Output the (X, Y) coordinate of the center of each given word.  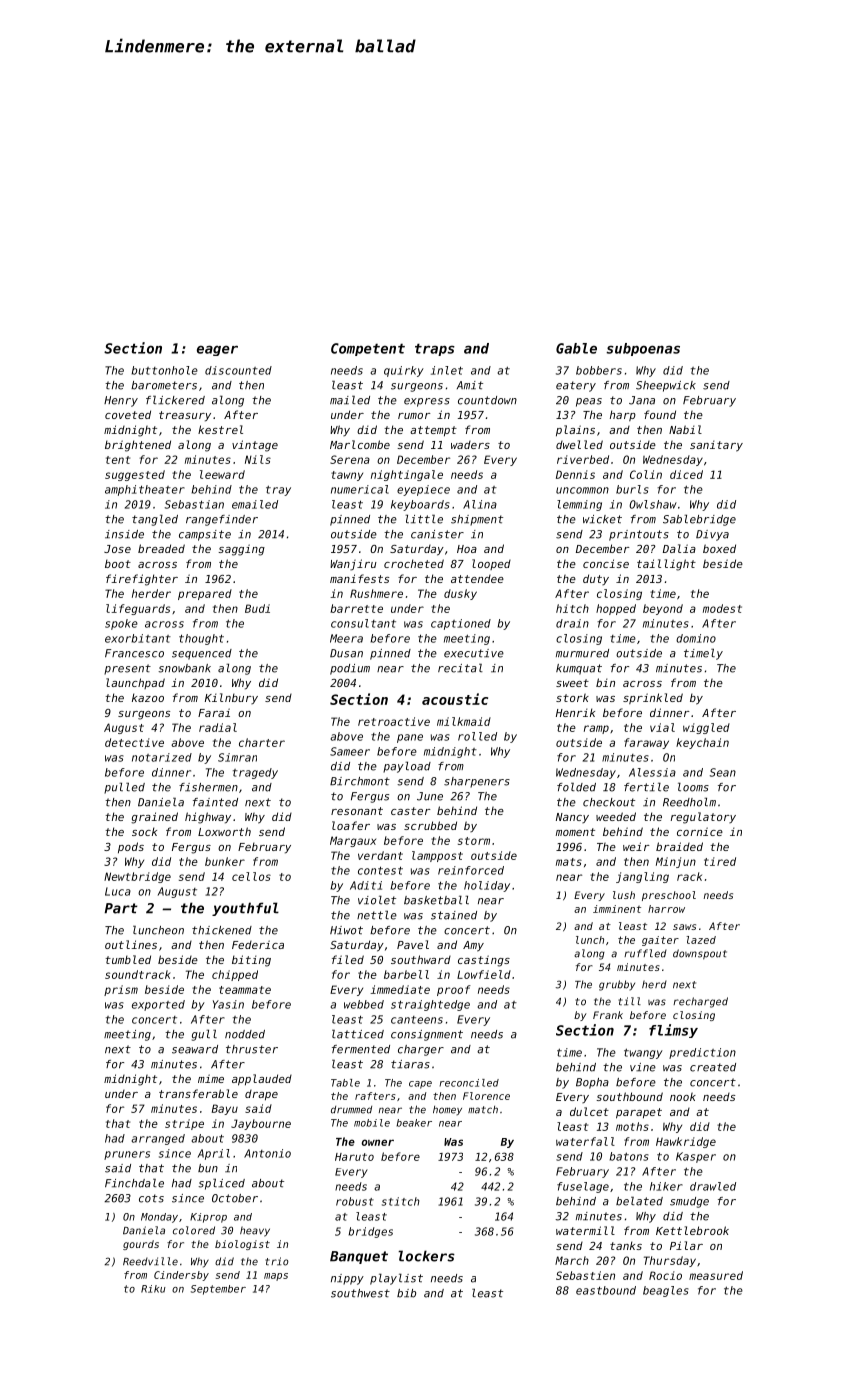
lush (624, 895)
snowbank (184, 668)
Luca (118, 891)
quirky (404, 371)
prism (121, 990)
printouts (639, 535)
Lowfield (484, 974)
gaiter (660, 941)
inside (124, 534)
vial (662, 727)
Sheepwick (666, 386)
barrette (356, 608)
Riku (153, 1289)
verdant (380, 855)
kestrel (220, 429)
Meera (346, 638)
